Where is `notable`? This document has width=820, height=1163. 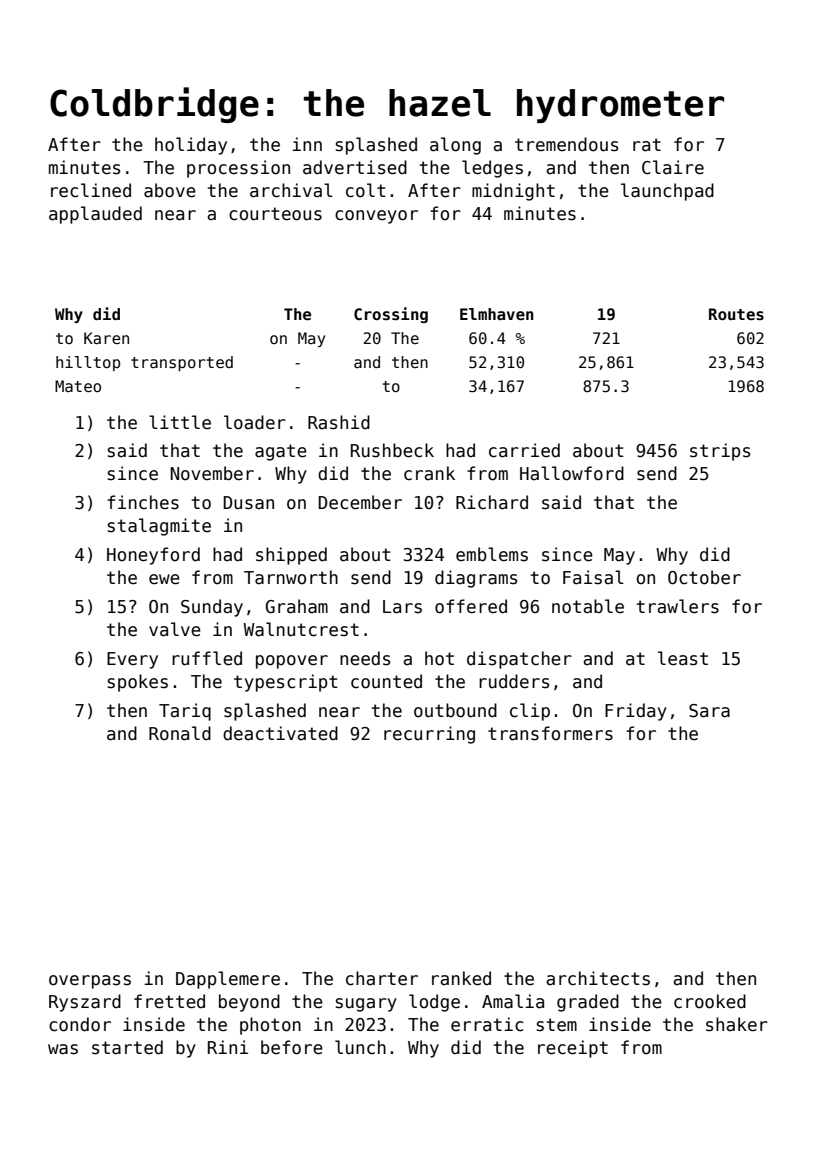 notable is located at coordinates (588, 606).
